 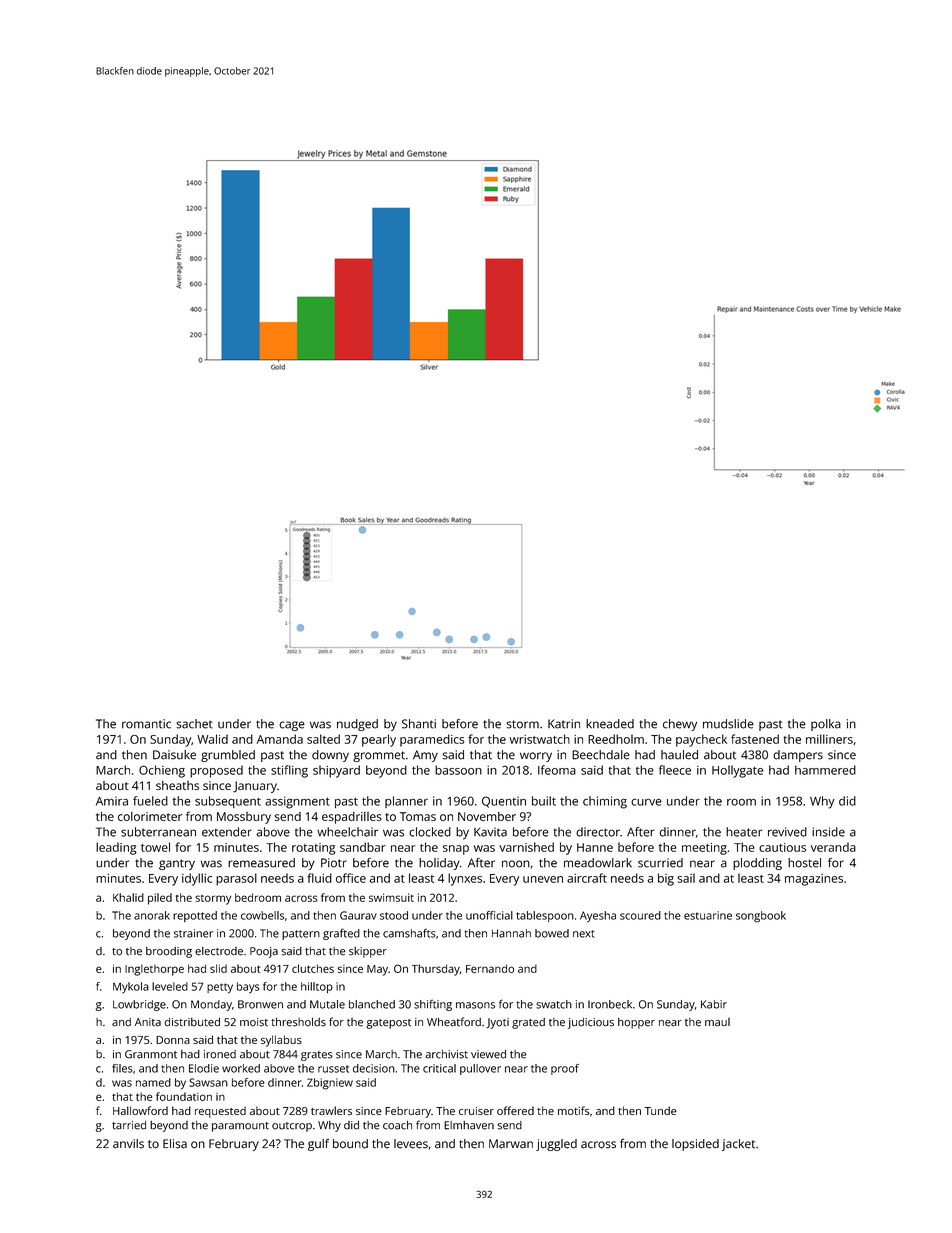 I want to click on leading, so click(x=116, y=848).
